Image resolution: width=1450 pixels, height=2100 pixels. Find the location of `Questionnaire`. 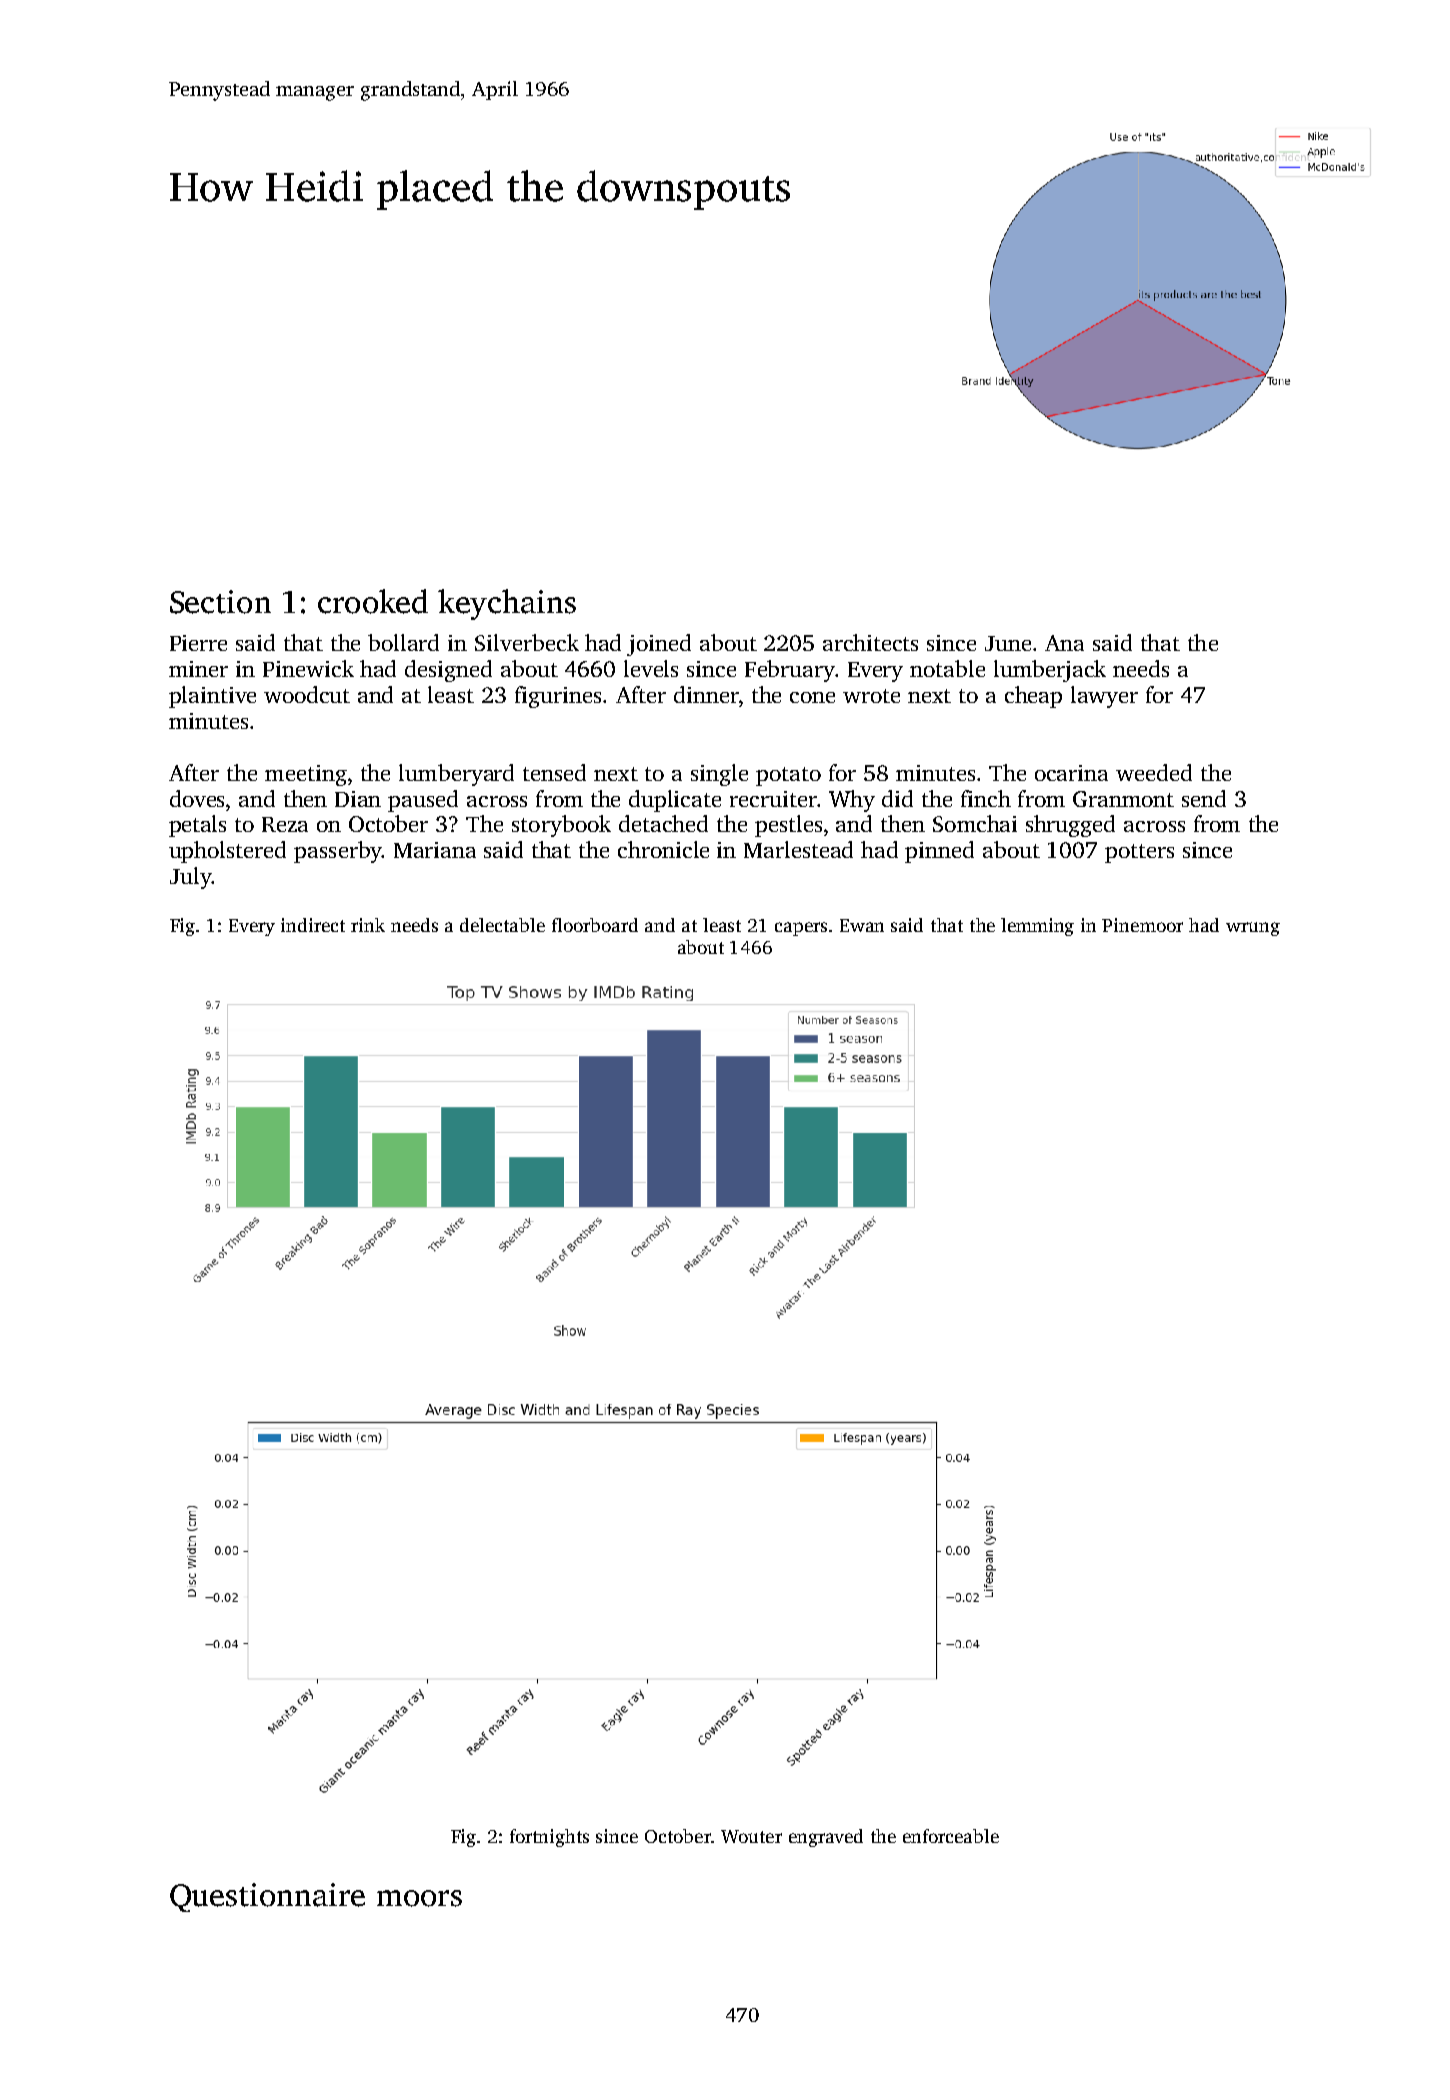

Questionnaire is located at coordinates (267, 1897).
